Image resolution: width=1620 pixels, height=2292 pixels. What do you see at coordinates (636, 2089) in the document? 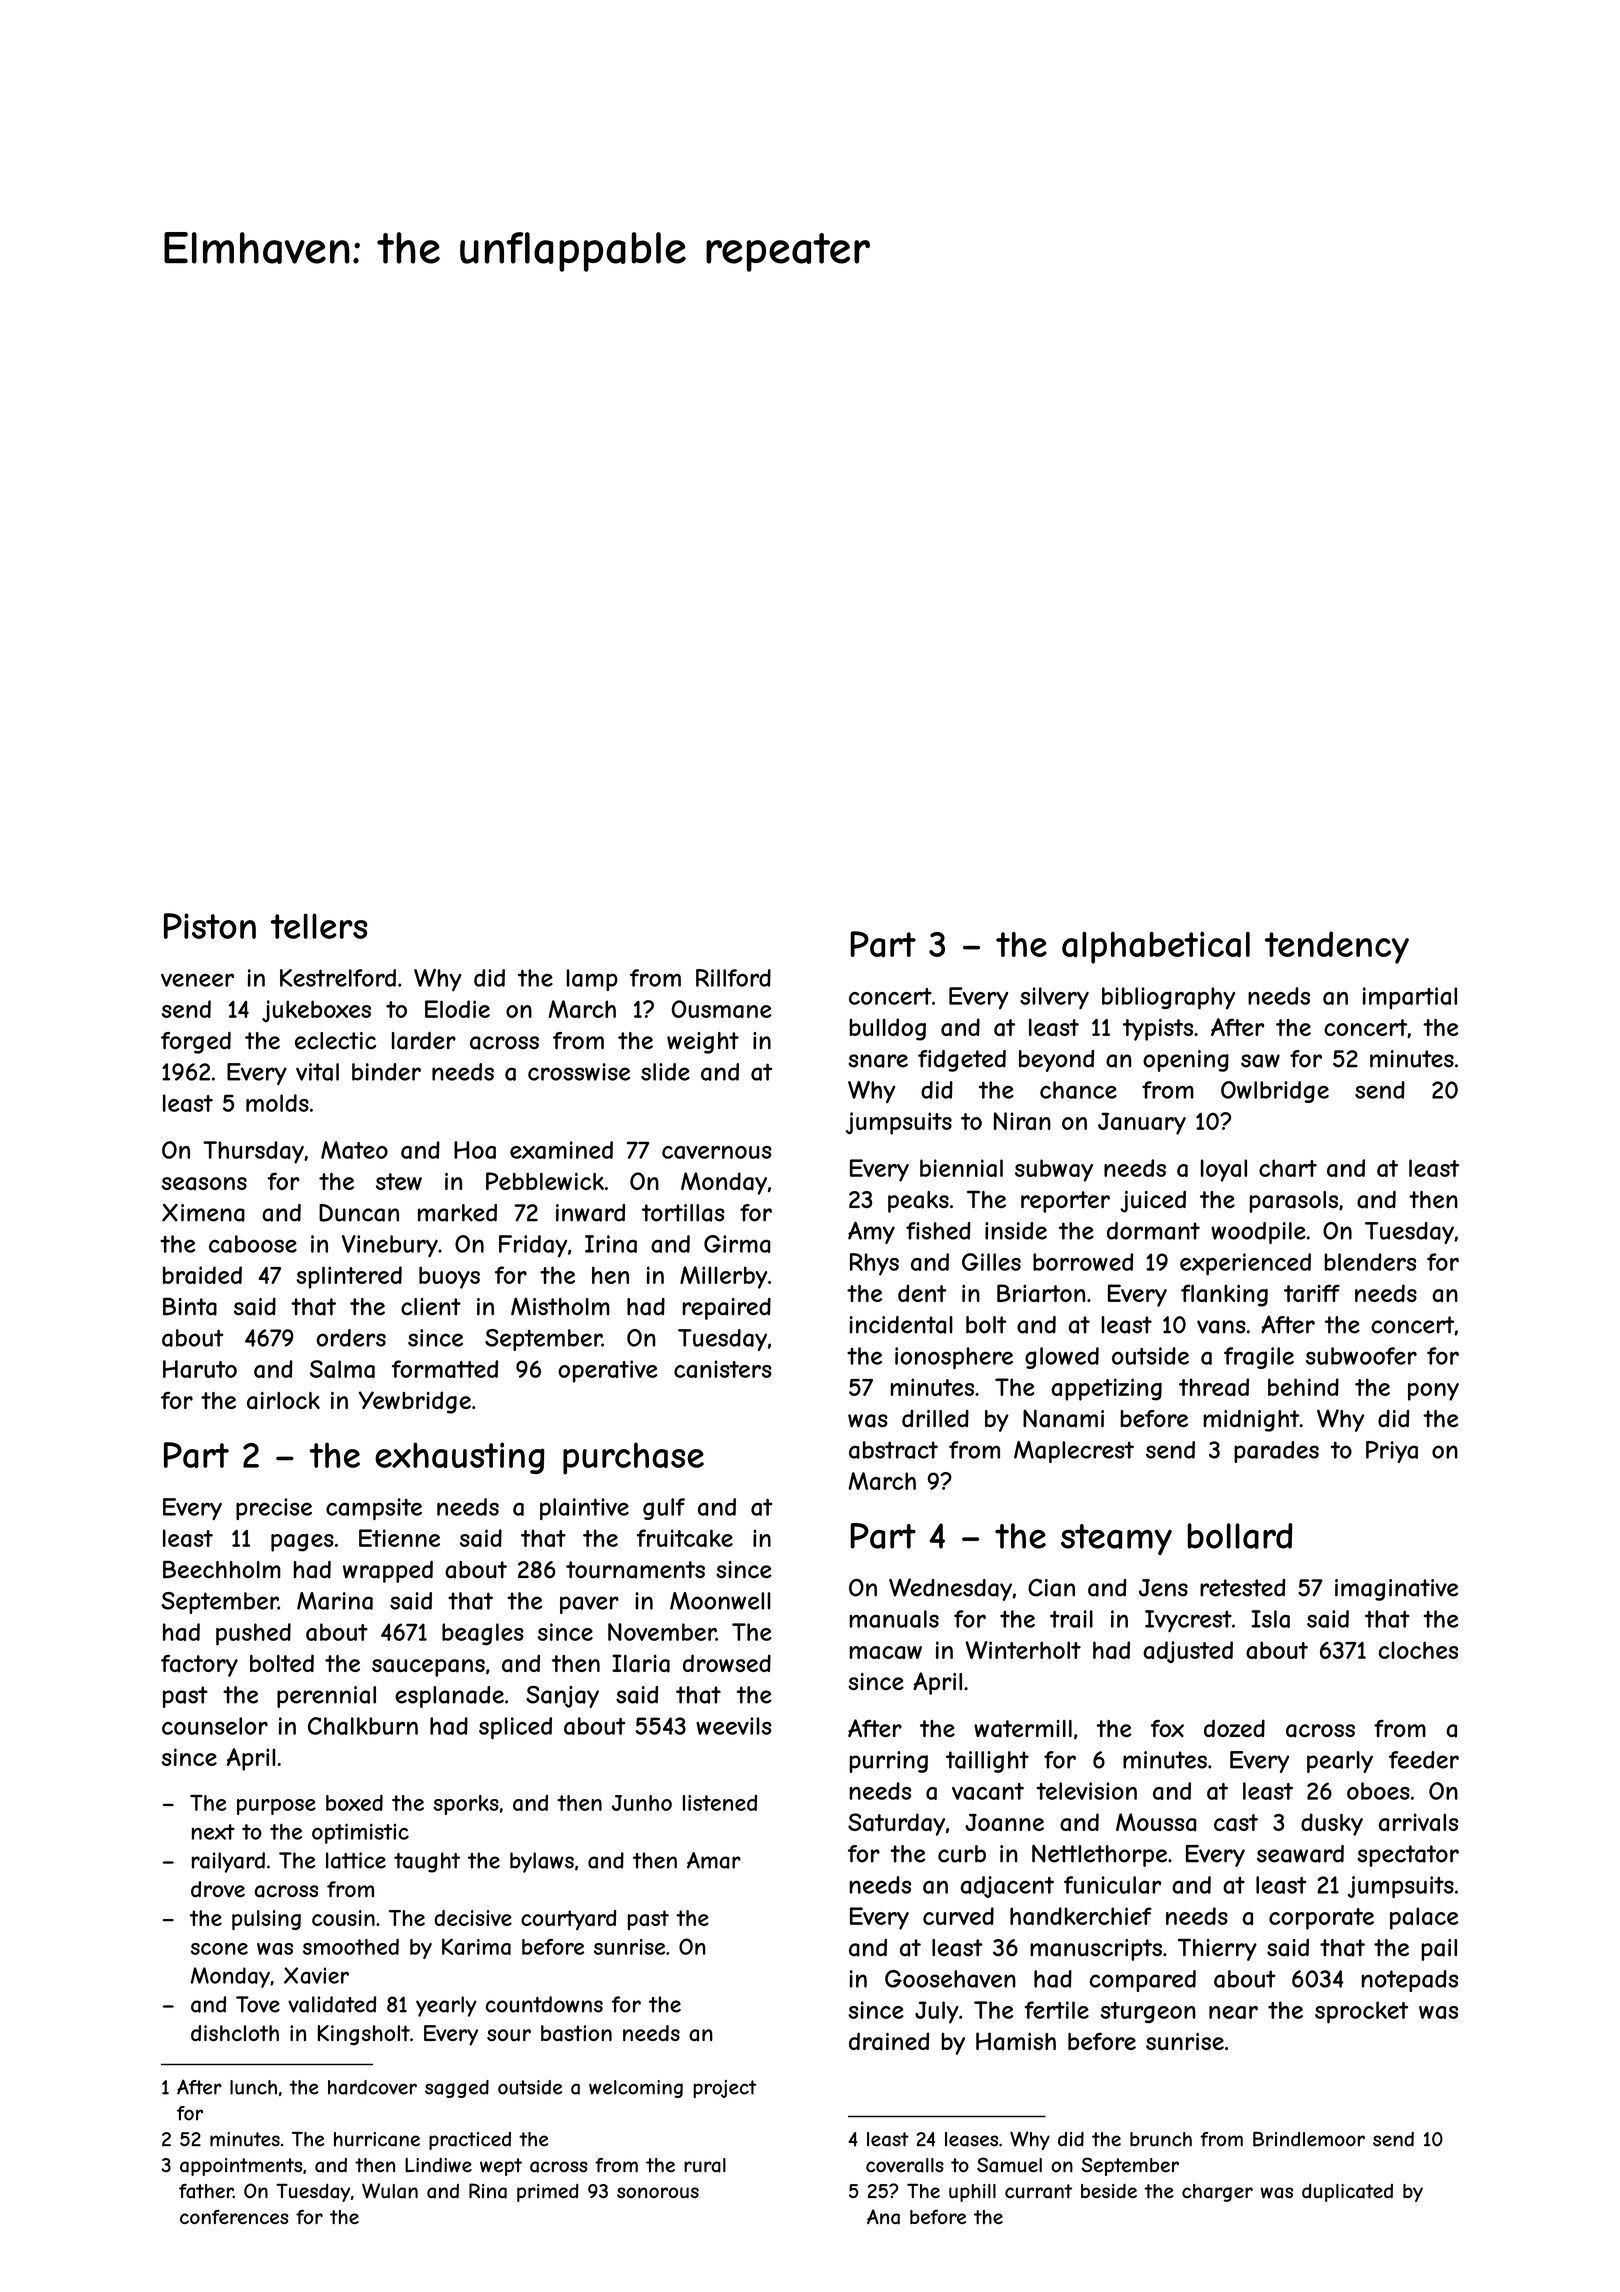
I see `welcoming` at bounding box center [636, 2089].
